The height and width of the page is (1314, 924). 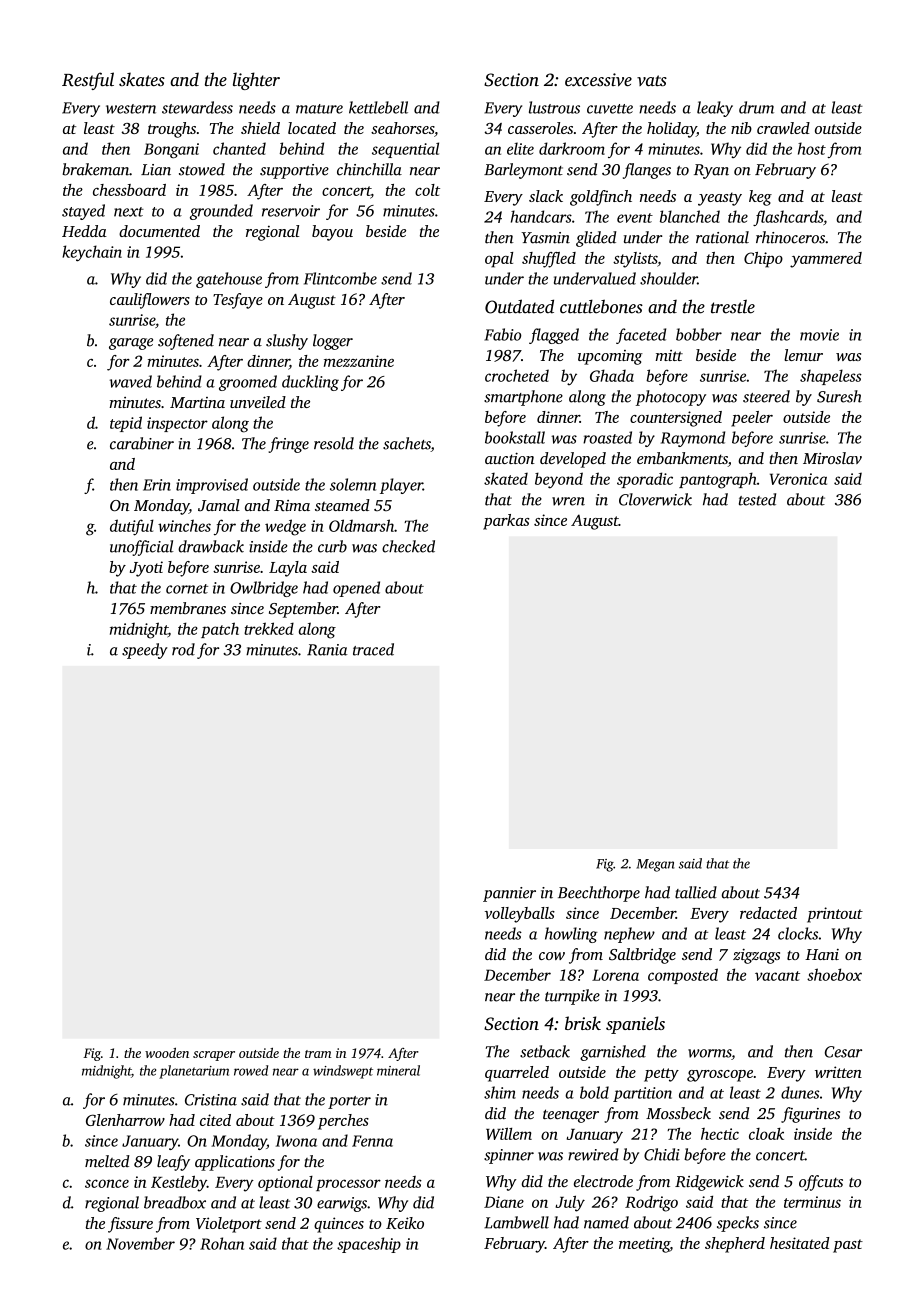 I want to click on lustrous, so click(x=554, y=107).
